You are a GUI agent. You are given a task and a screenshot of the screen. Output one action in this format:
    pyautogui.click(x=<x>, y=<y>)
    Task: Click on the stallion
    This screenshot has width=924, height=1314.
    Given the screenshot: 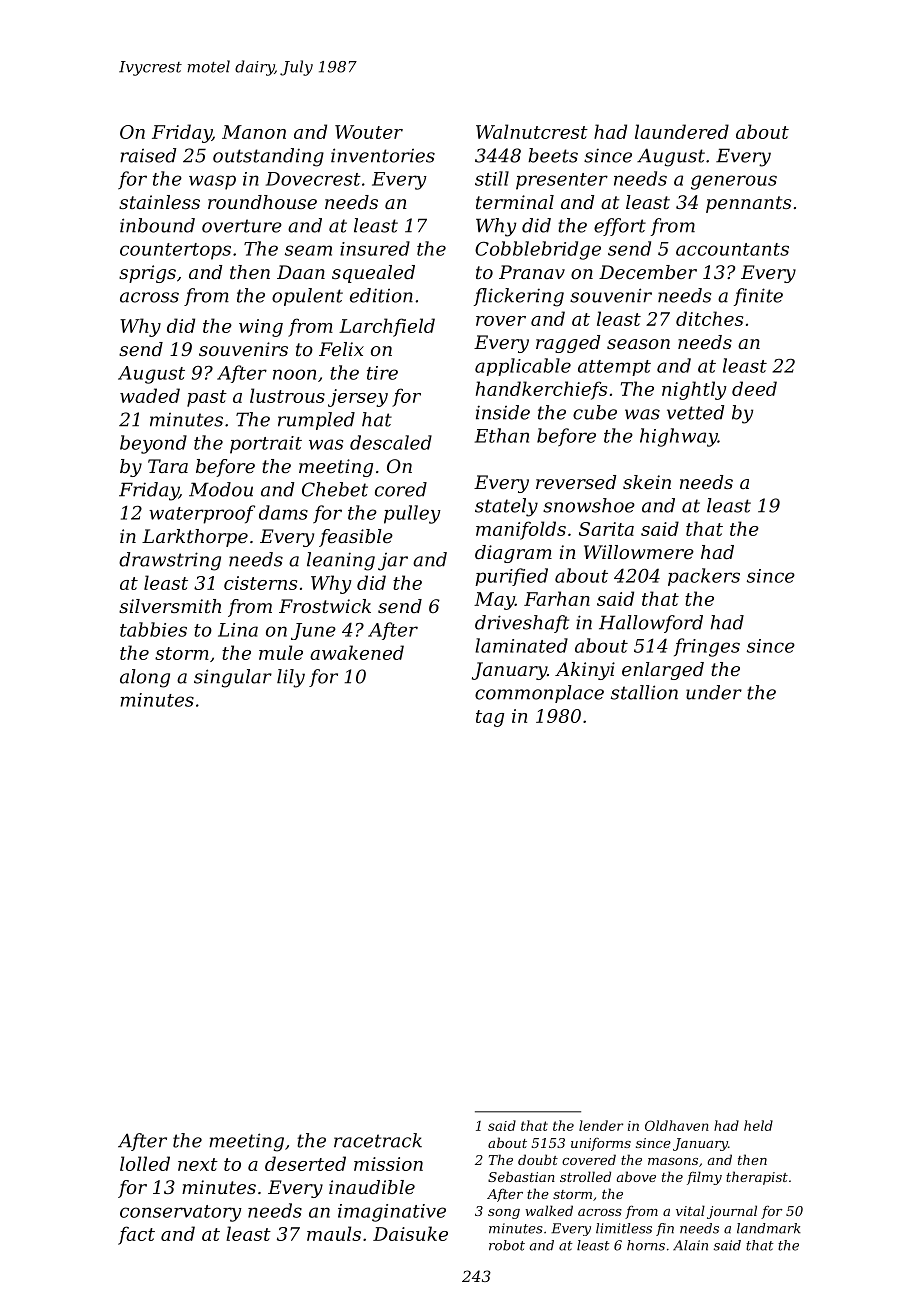 What is the action you would take?
    pyautogui.click(x=644, y=692)
